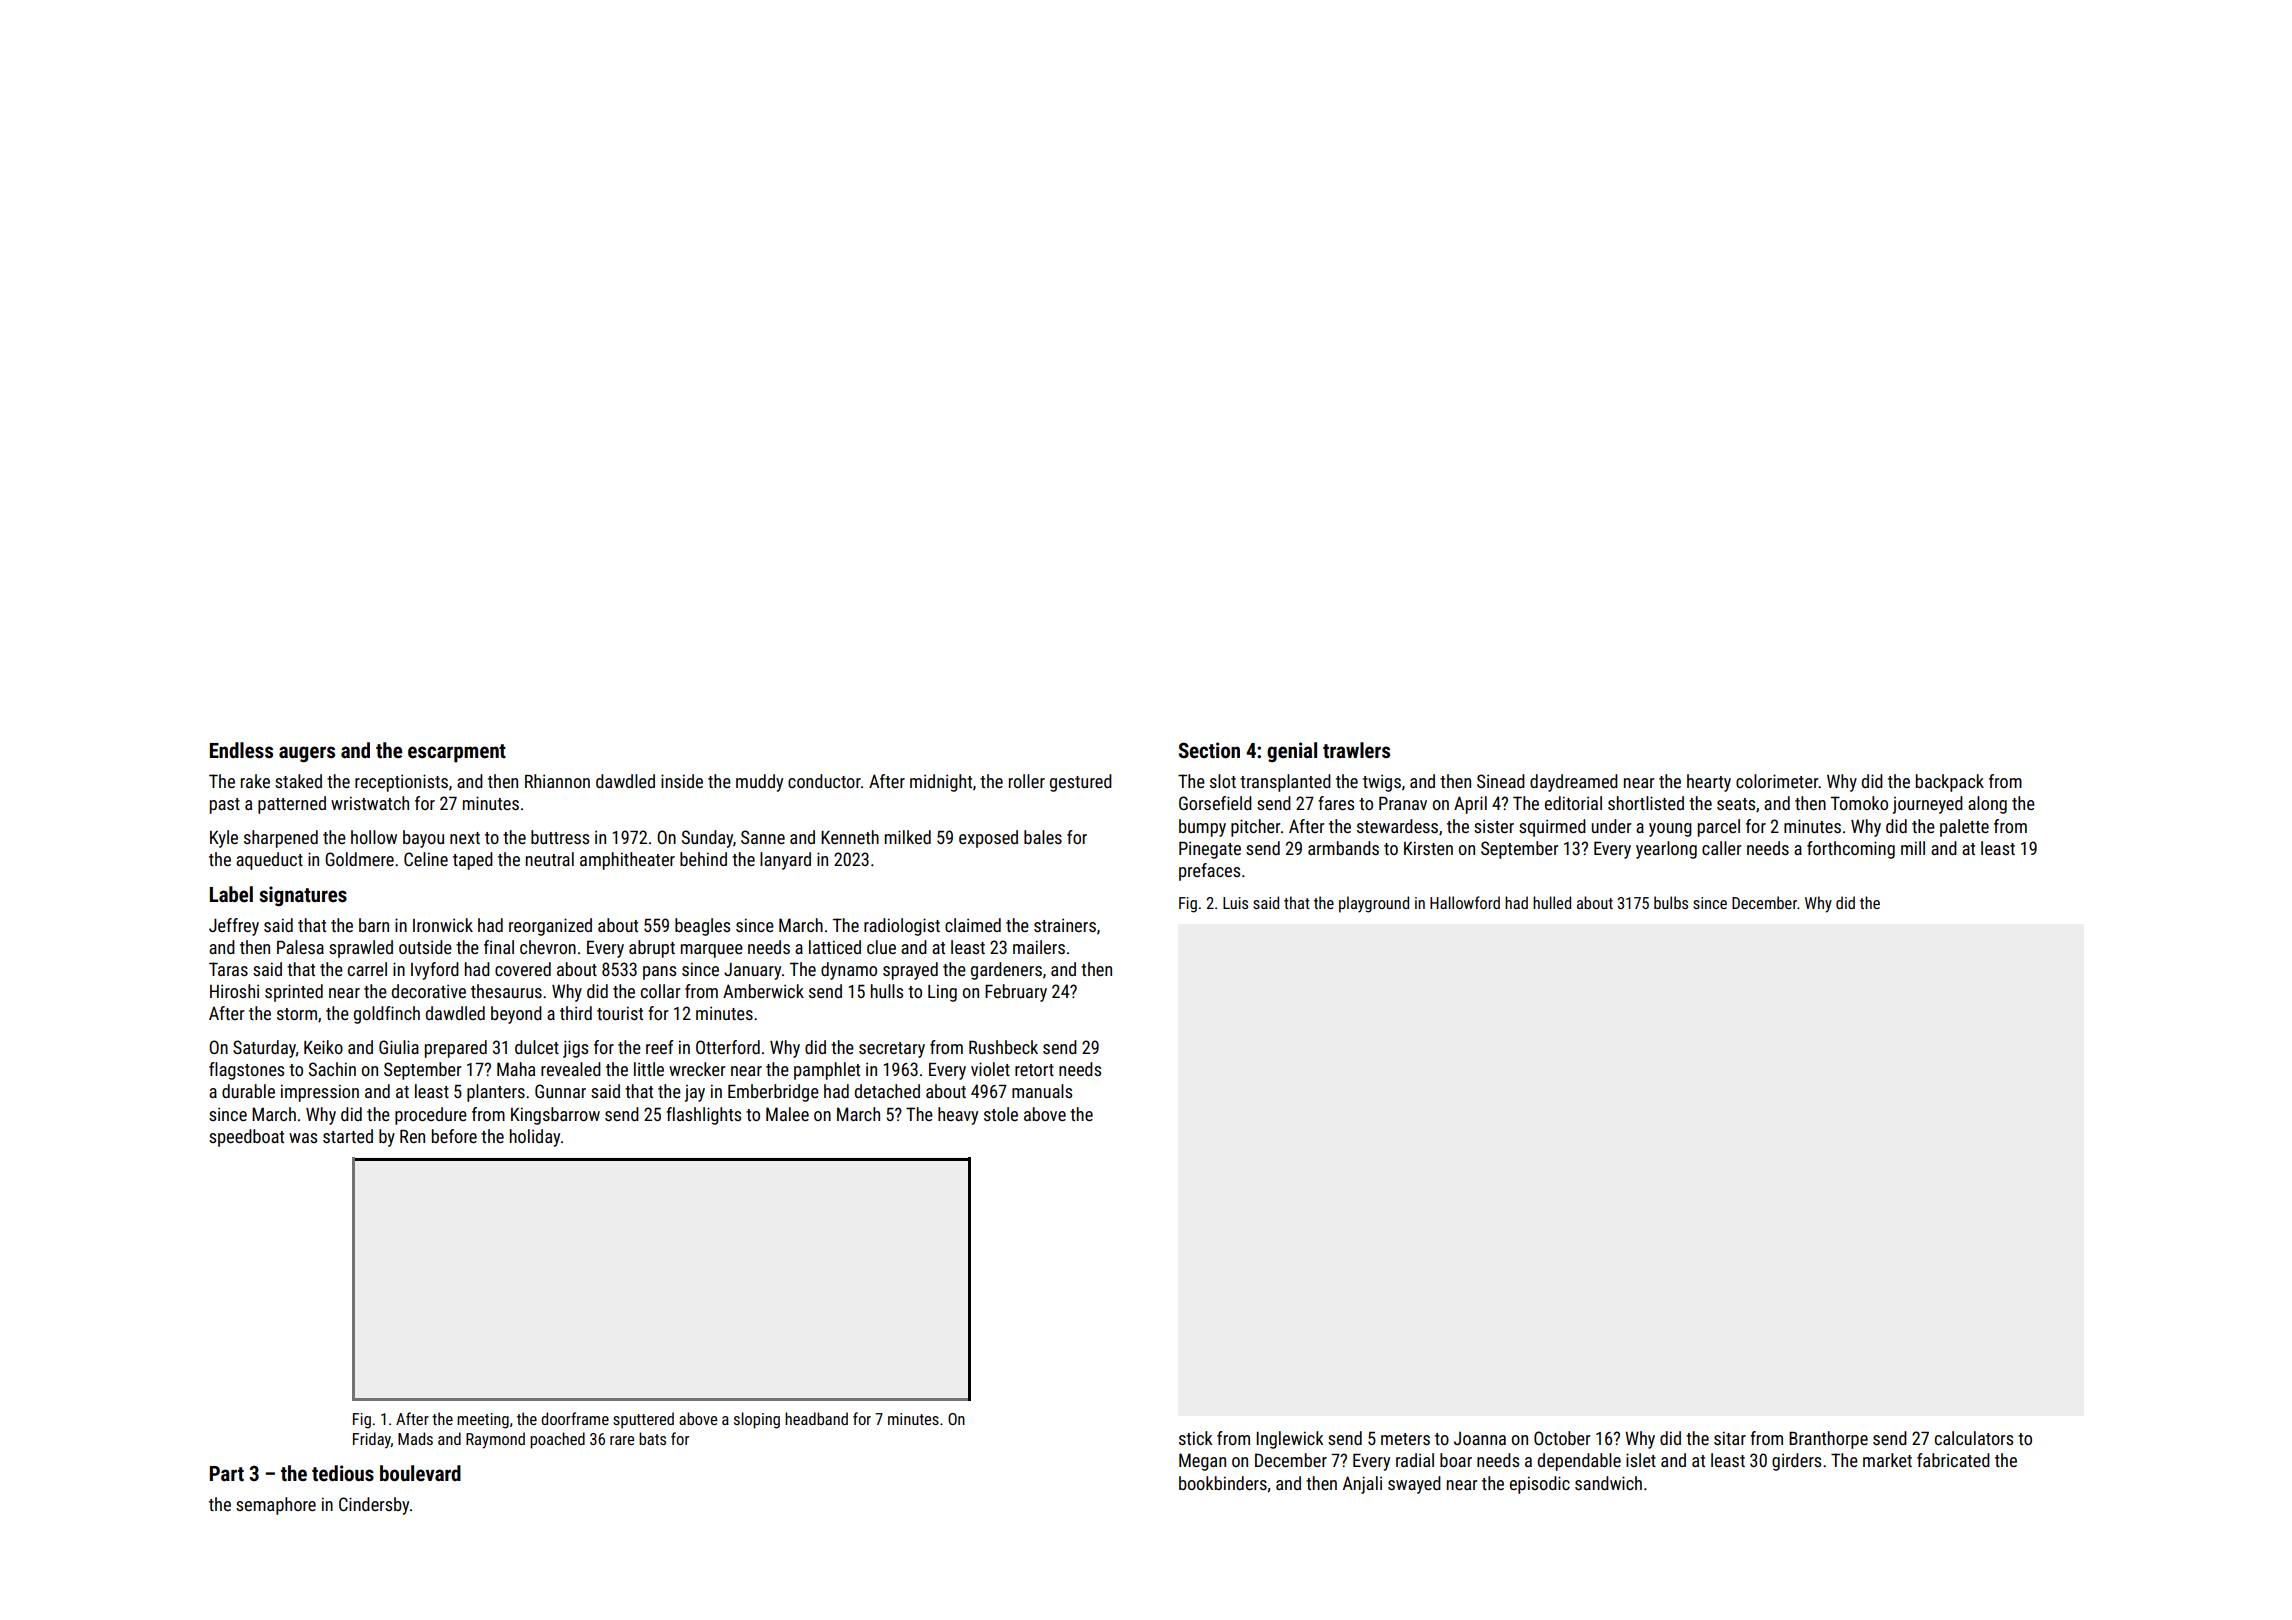  I want to click on backpack, so click(1950, 783).
